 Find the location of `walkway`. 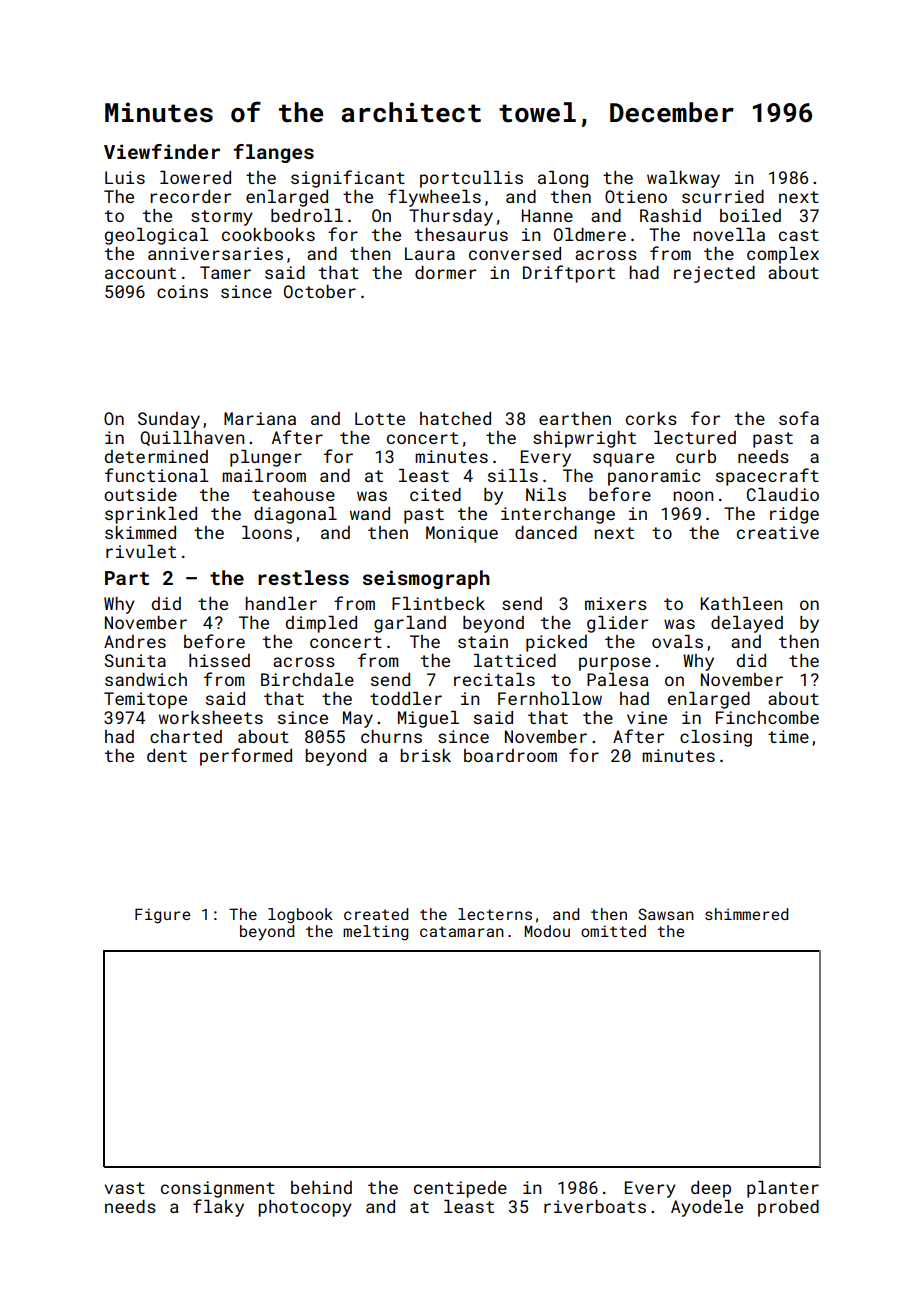

walkway is located at coordinates (683, 179).
